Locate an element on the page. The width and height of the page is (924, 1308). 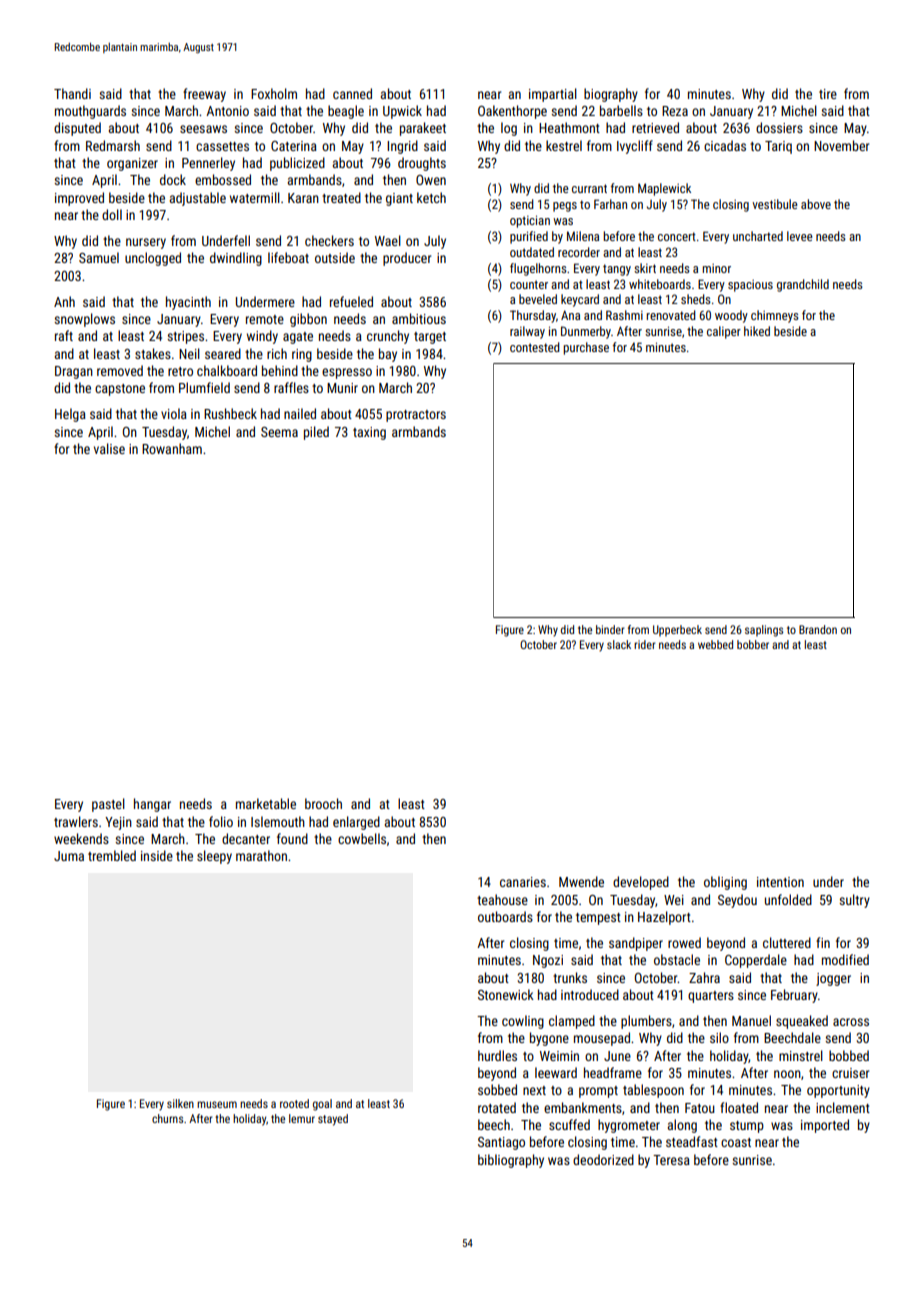
Rowanham is located at coordinates (172, 448).
